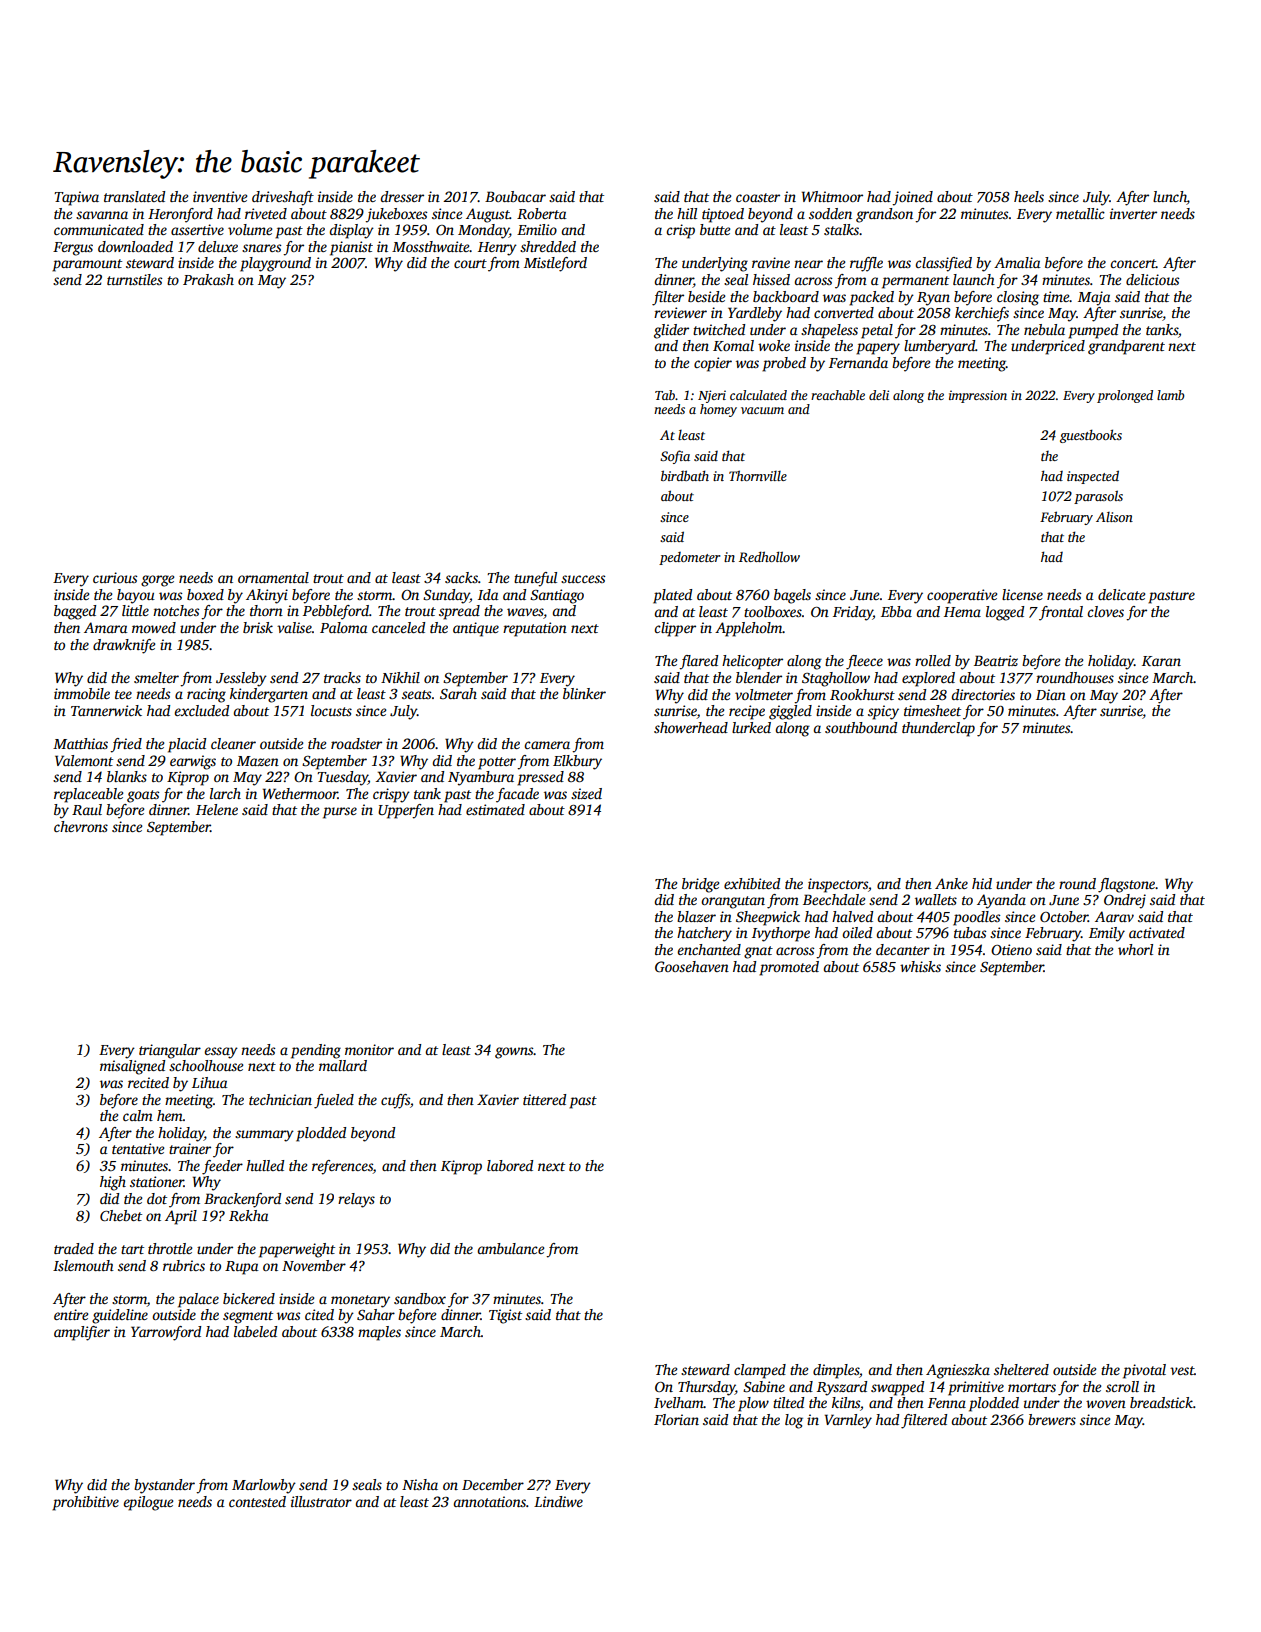  What do you see at coordinates (198, 1300) in the page?
I see `palace` at bounding box center [198, 1300].
